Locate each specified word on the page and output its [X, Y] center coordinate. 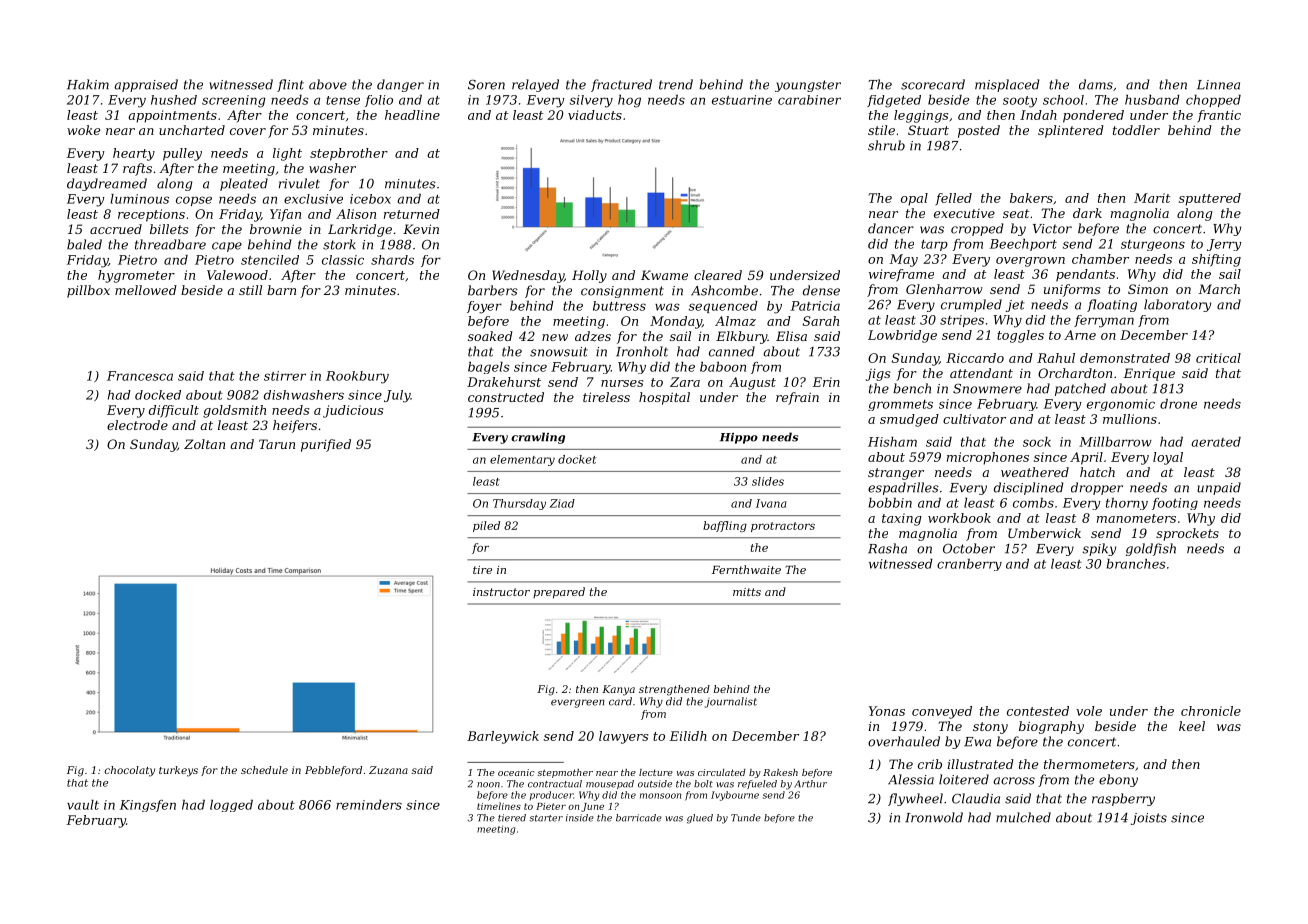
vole [1089, 711]
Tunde [746, 818]
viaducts [595, 115]
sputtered [1210, 199]
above [328, 84]
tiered [512, 818]
